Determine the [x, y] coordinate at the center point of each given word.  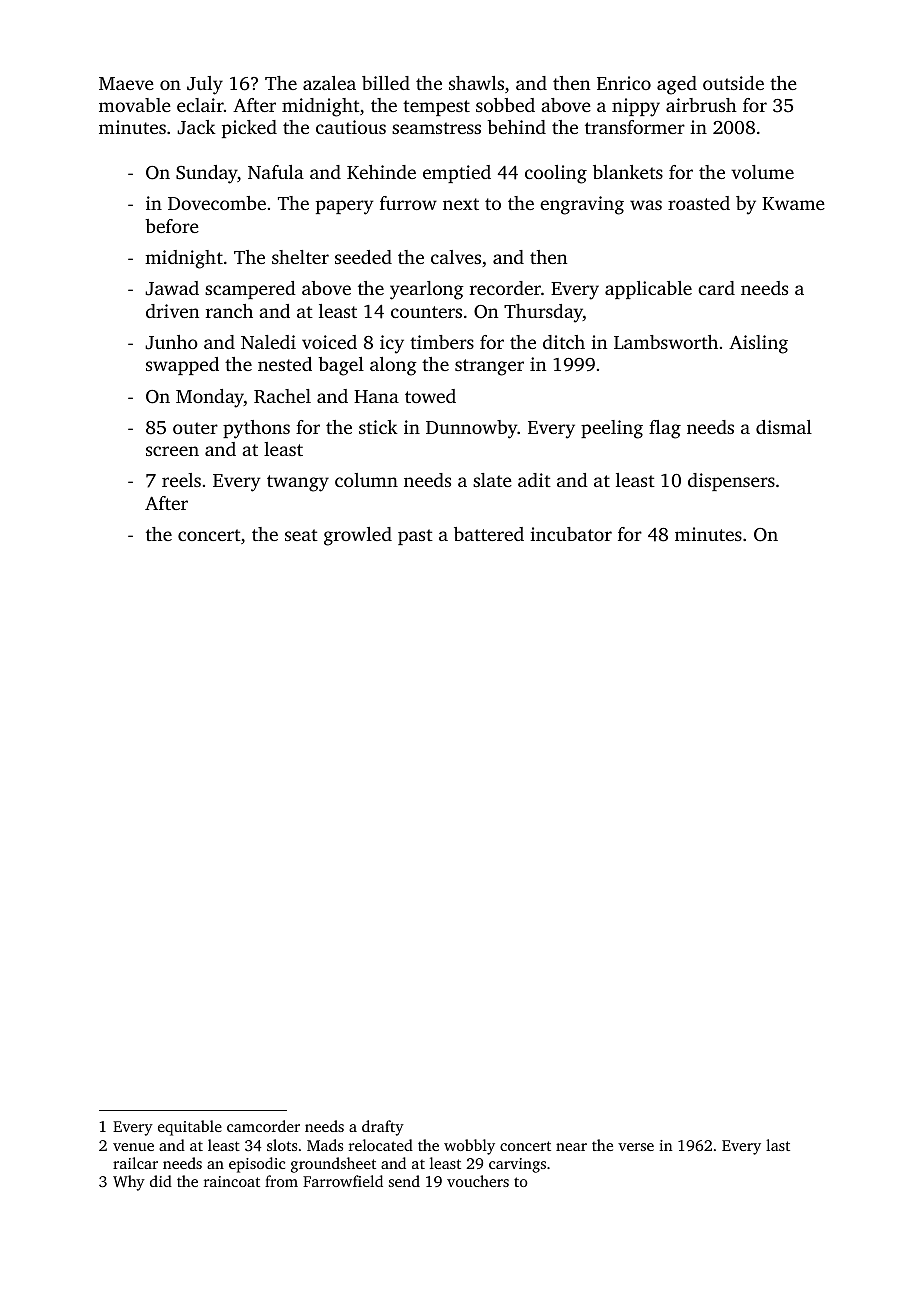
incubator [571, 534]
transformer [635, 127]
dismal [784, 427]
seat [301, 535]
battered [489, 534]
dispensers [731, 482]
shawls [476, 83]
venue [133, 1147]
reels [181, 480]
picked [249, 129]
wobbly [469, 1147]
